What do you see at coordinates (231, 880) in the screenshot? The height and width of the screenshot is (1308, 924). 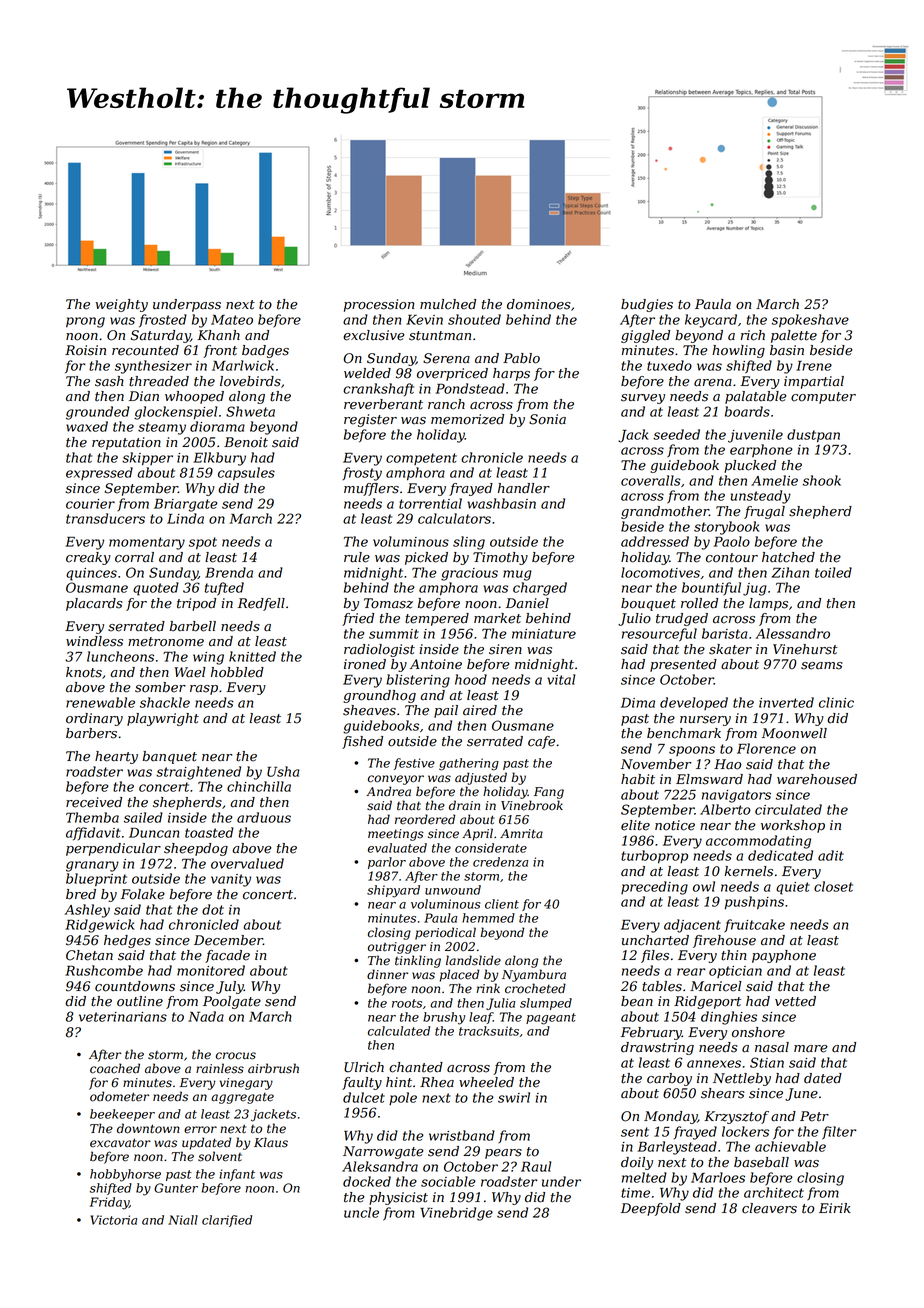 I see `vanity` at bounding box center [231, 880].
